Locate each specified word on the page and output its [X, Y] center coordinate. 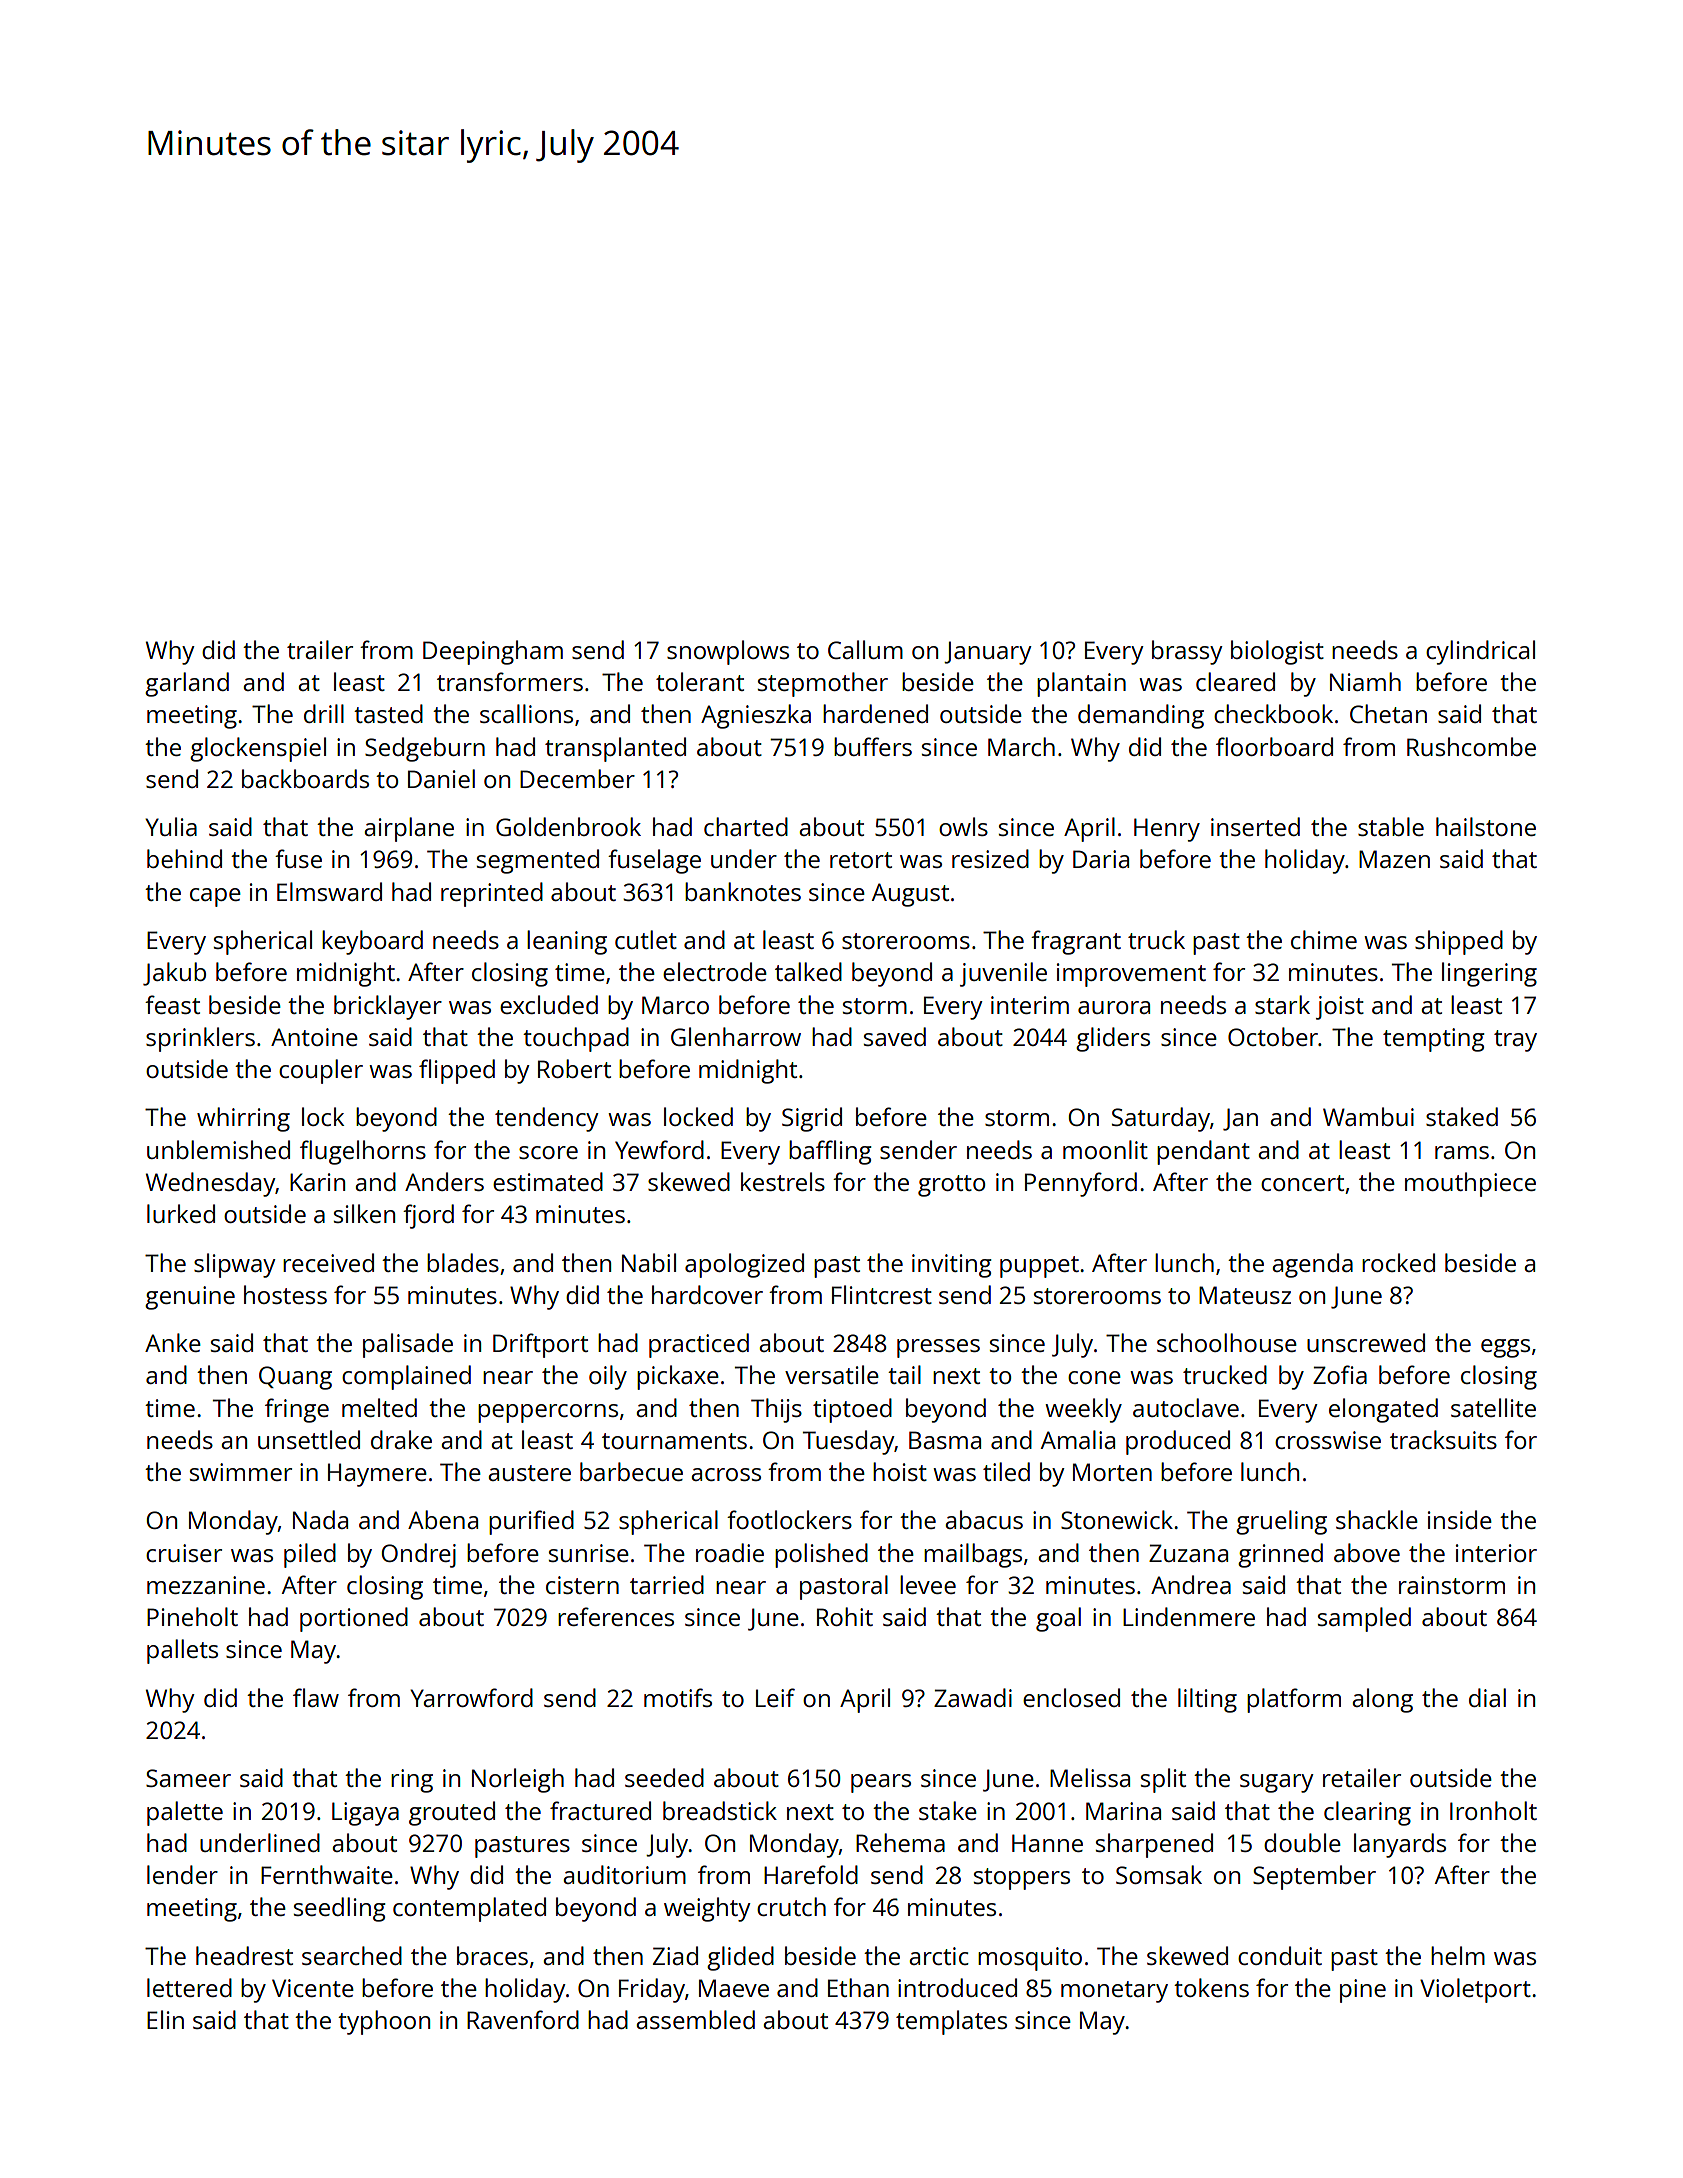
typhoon [384, 2022]
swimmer [241, 1472]
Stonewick [1117, 1519]
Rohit [845, 1616]
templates [951, 2022]
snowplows [728, 652]
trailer [320, 649]
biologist [1277, 652]
